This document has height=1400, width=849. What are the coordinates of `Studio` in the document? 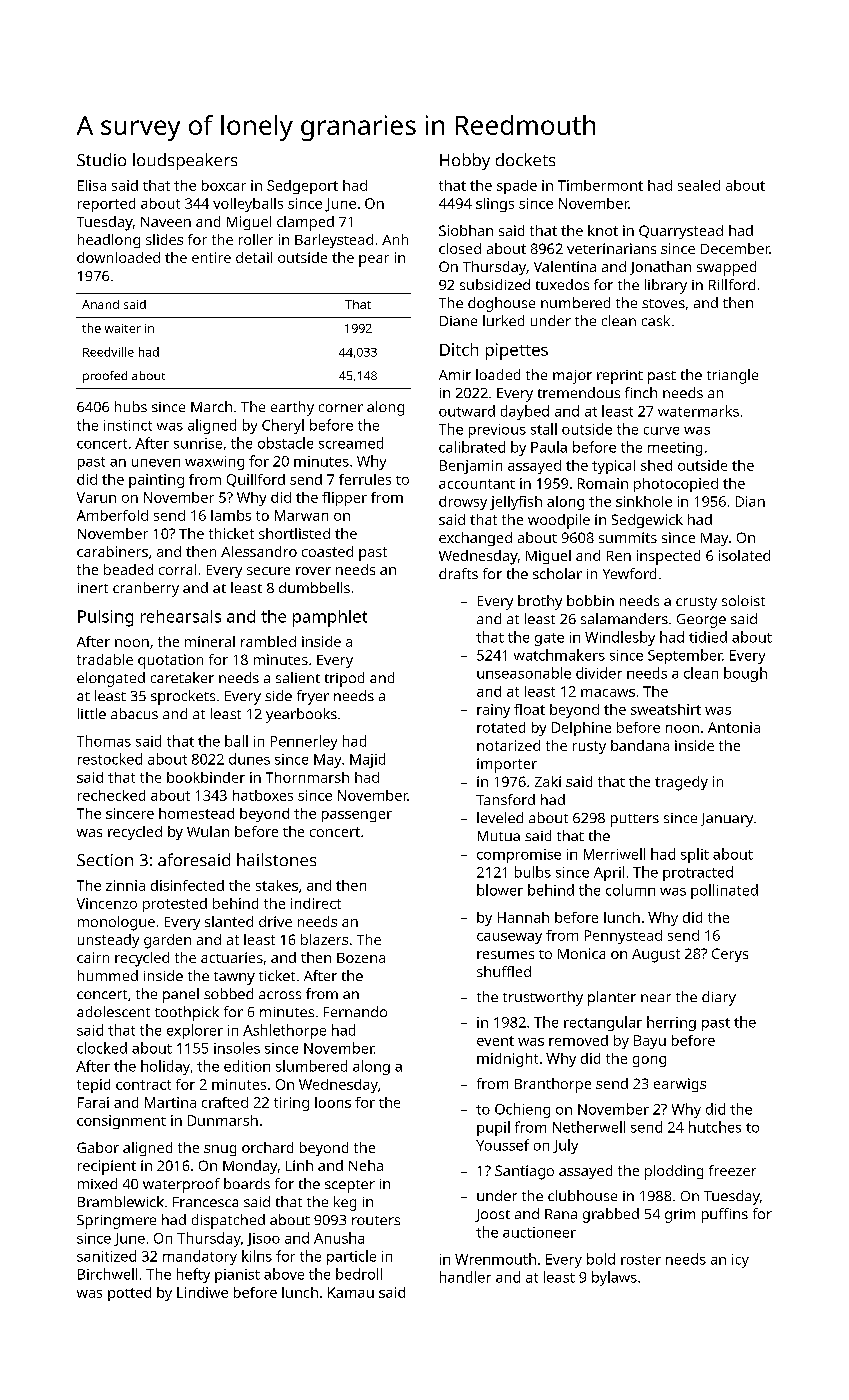 It's located at (101, 159).
